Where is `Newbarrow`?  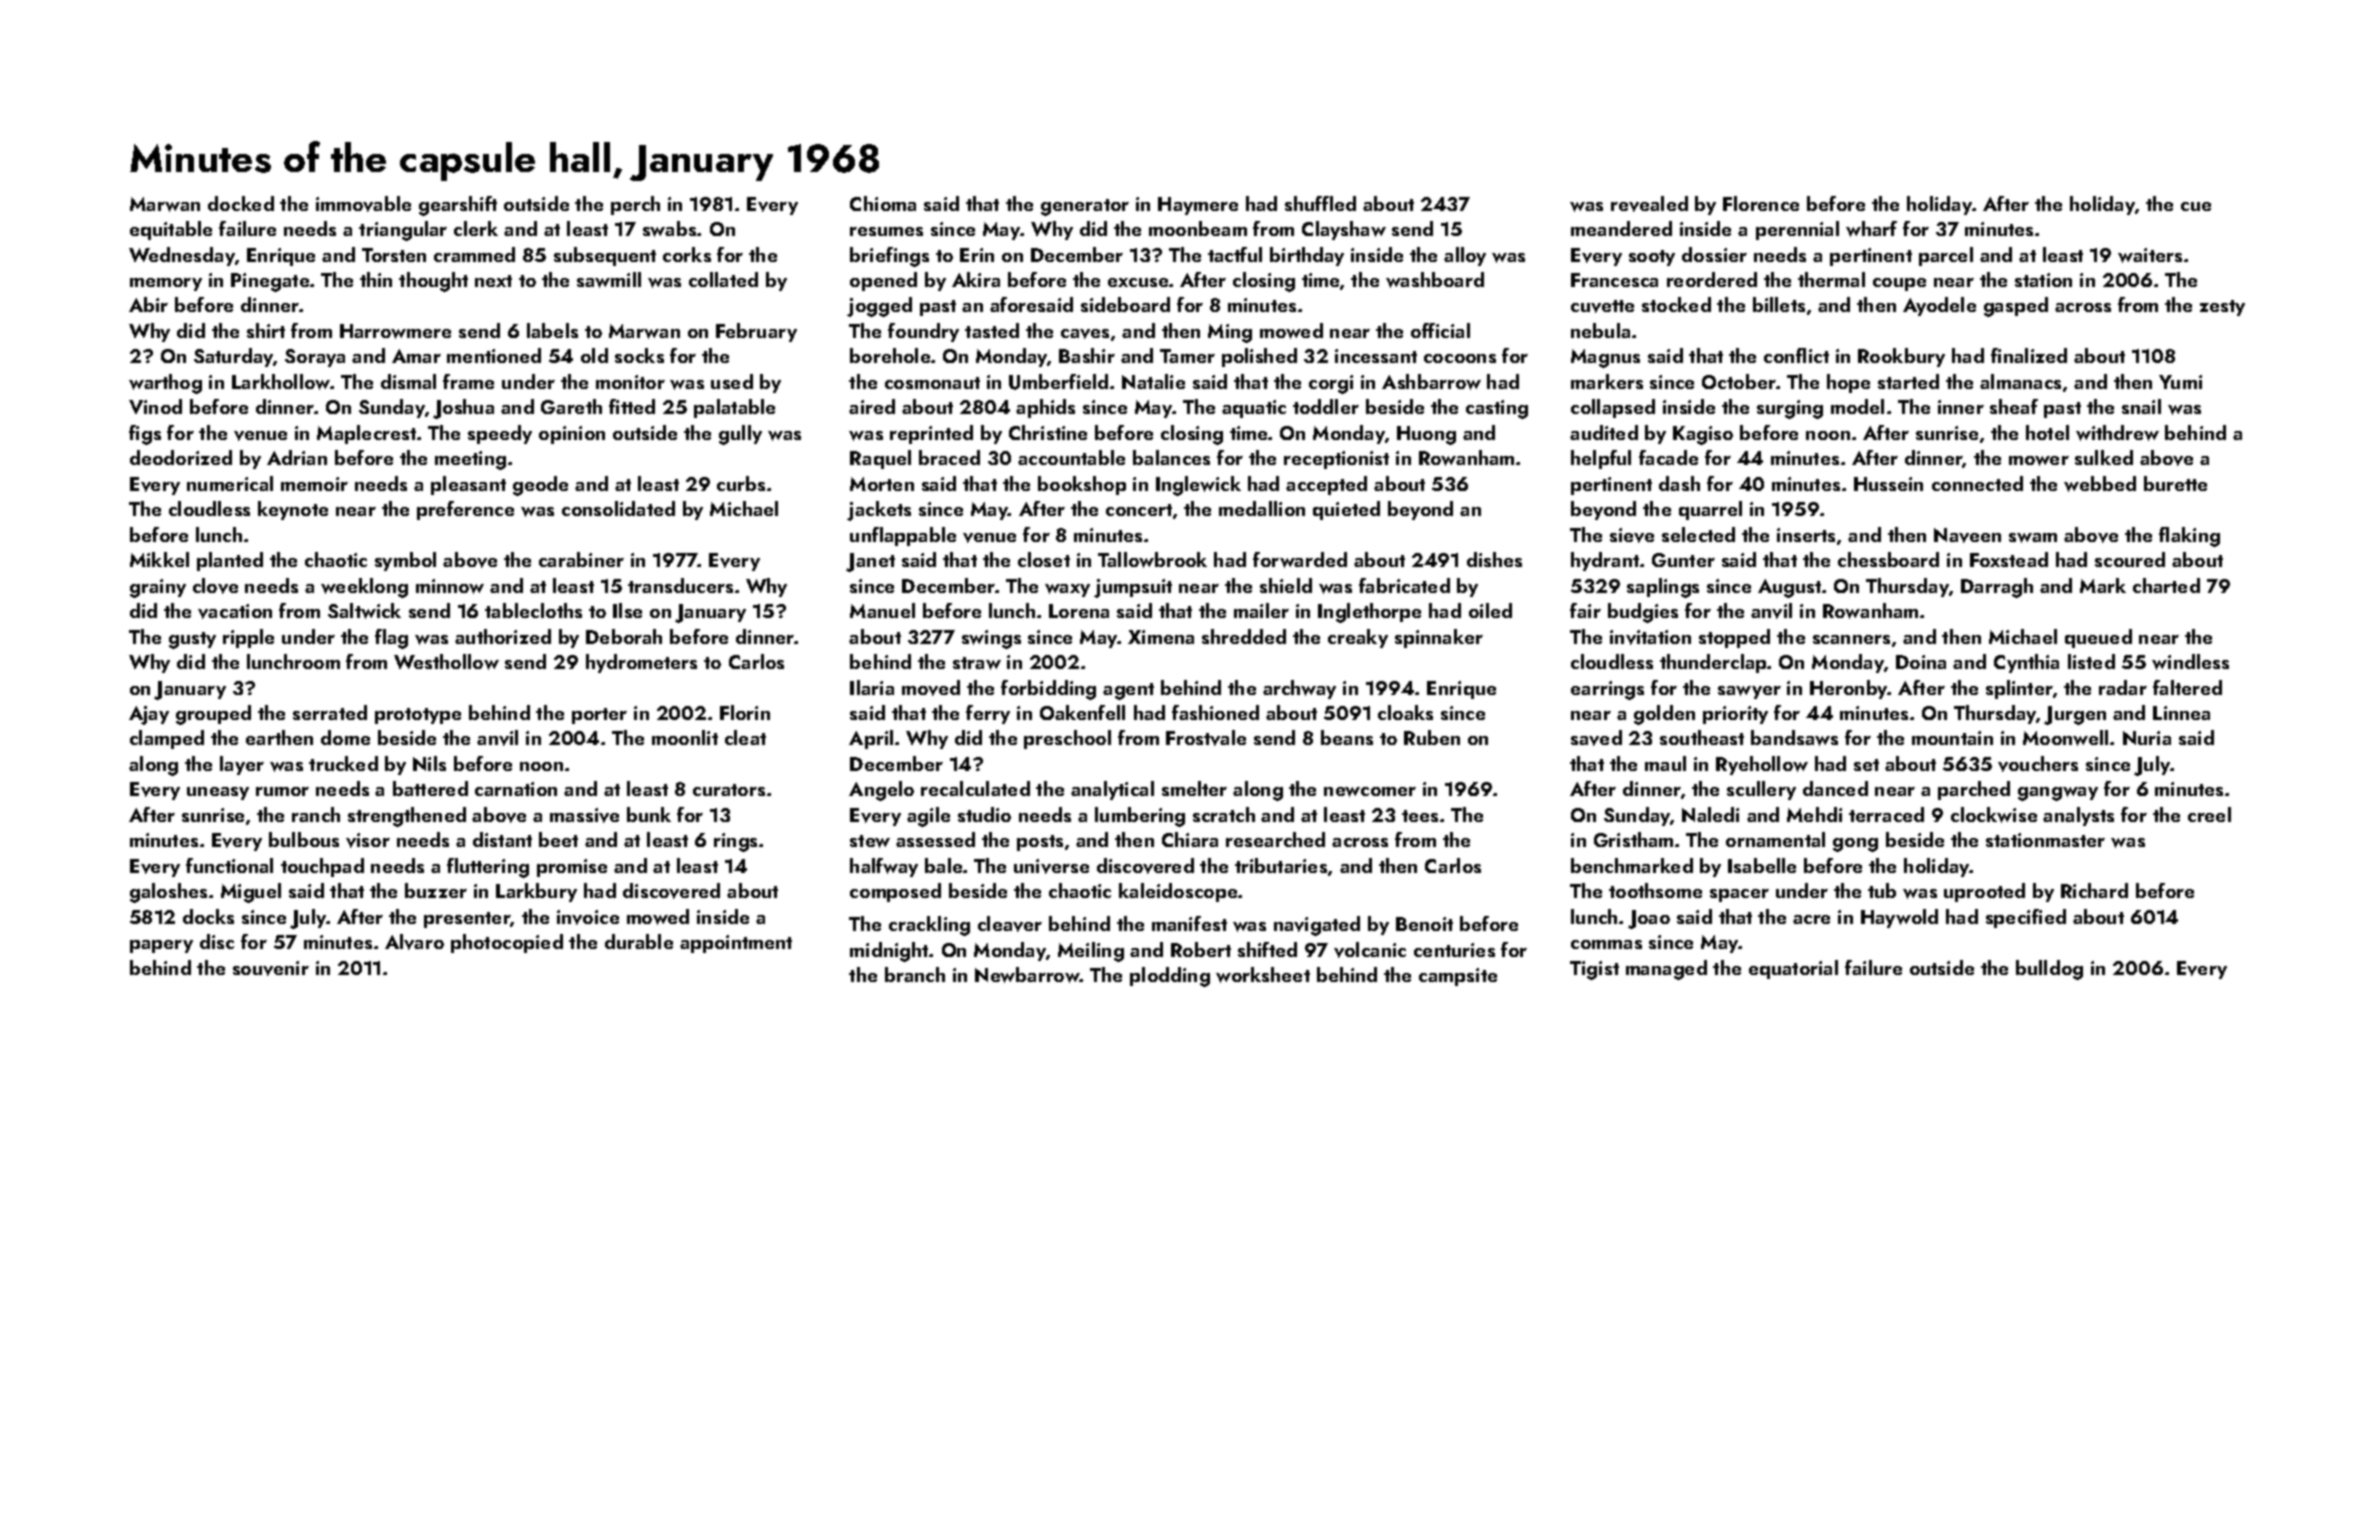
Newbarrow is located at coordinates (1027, 975).
